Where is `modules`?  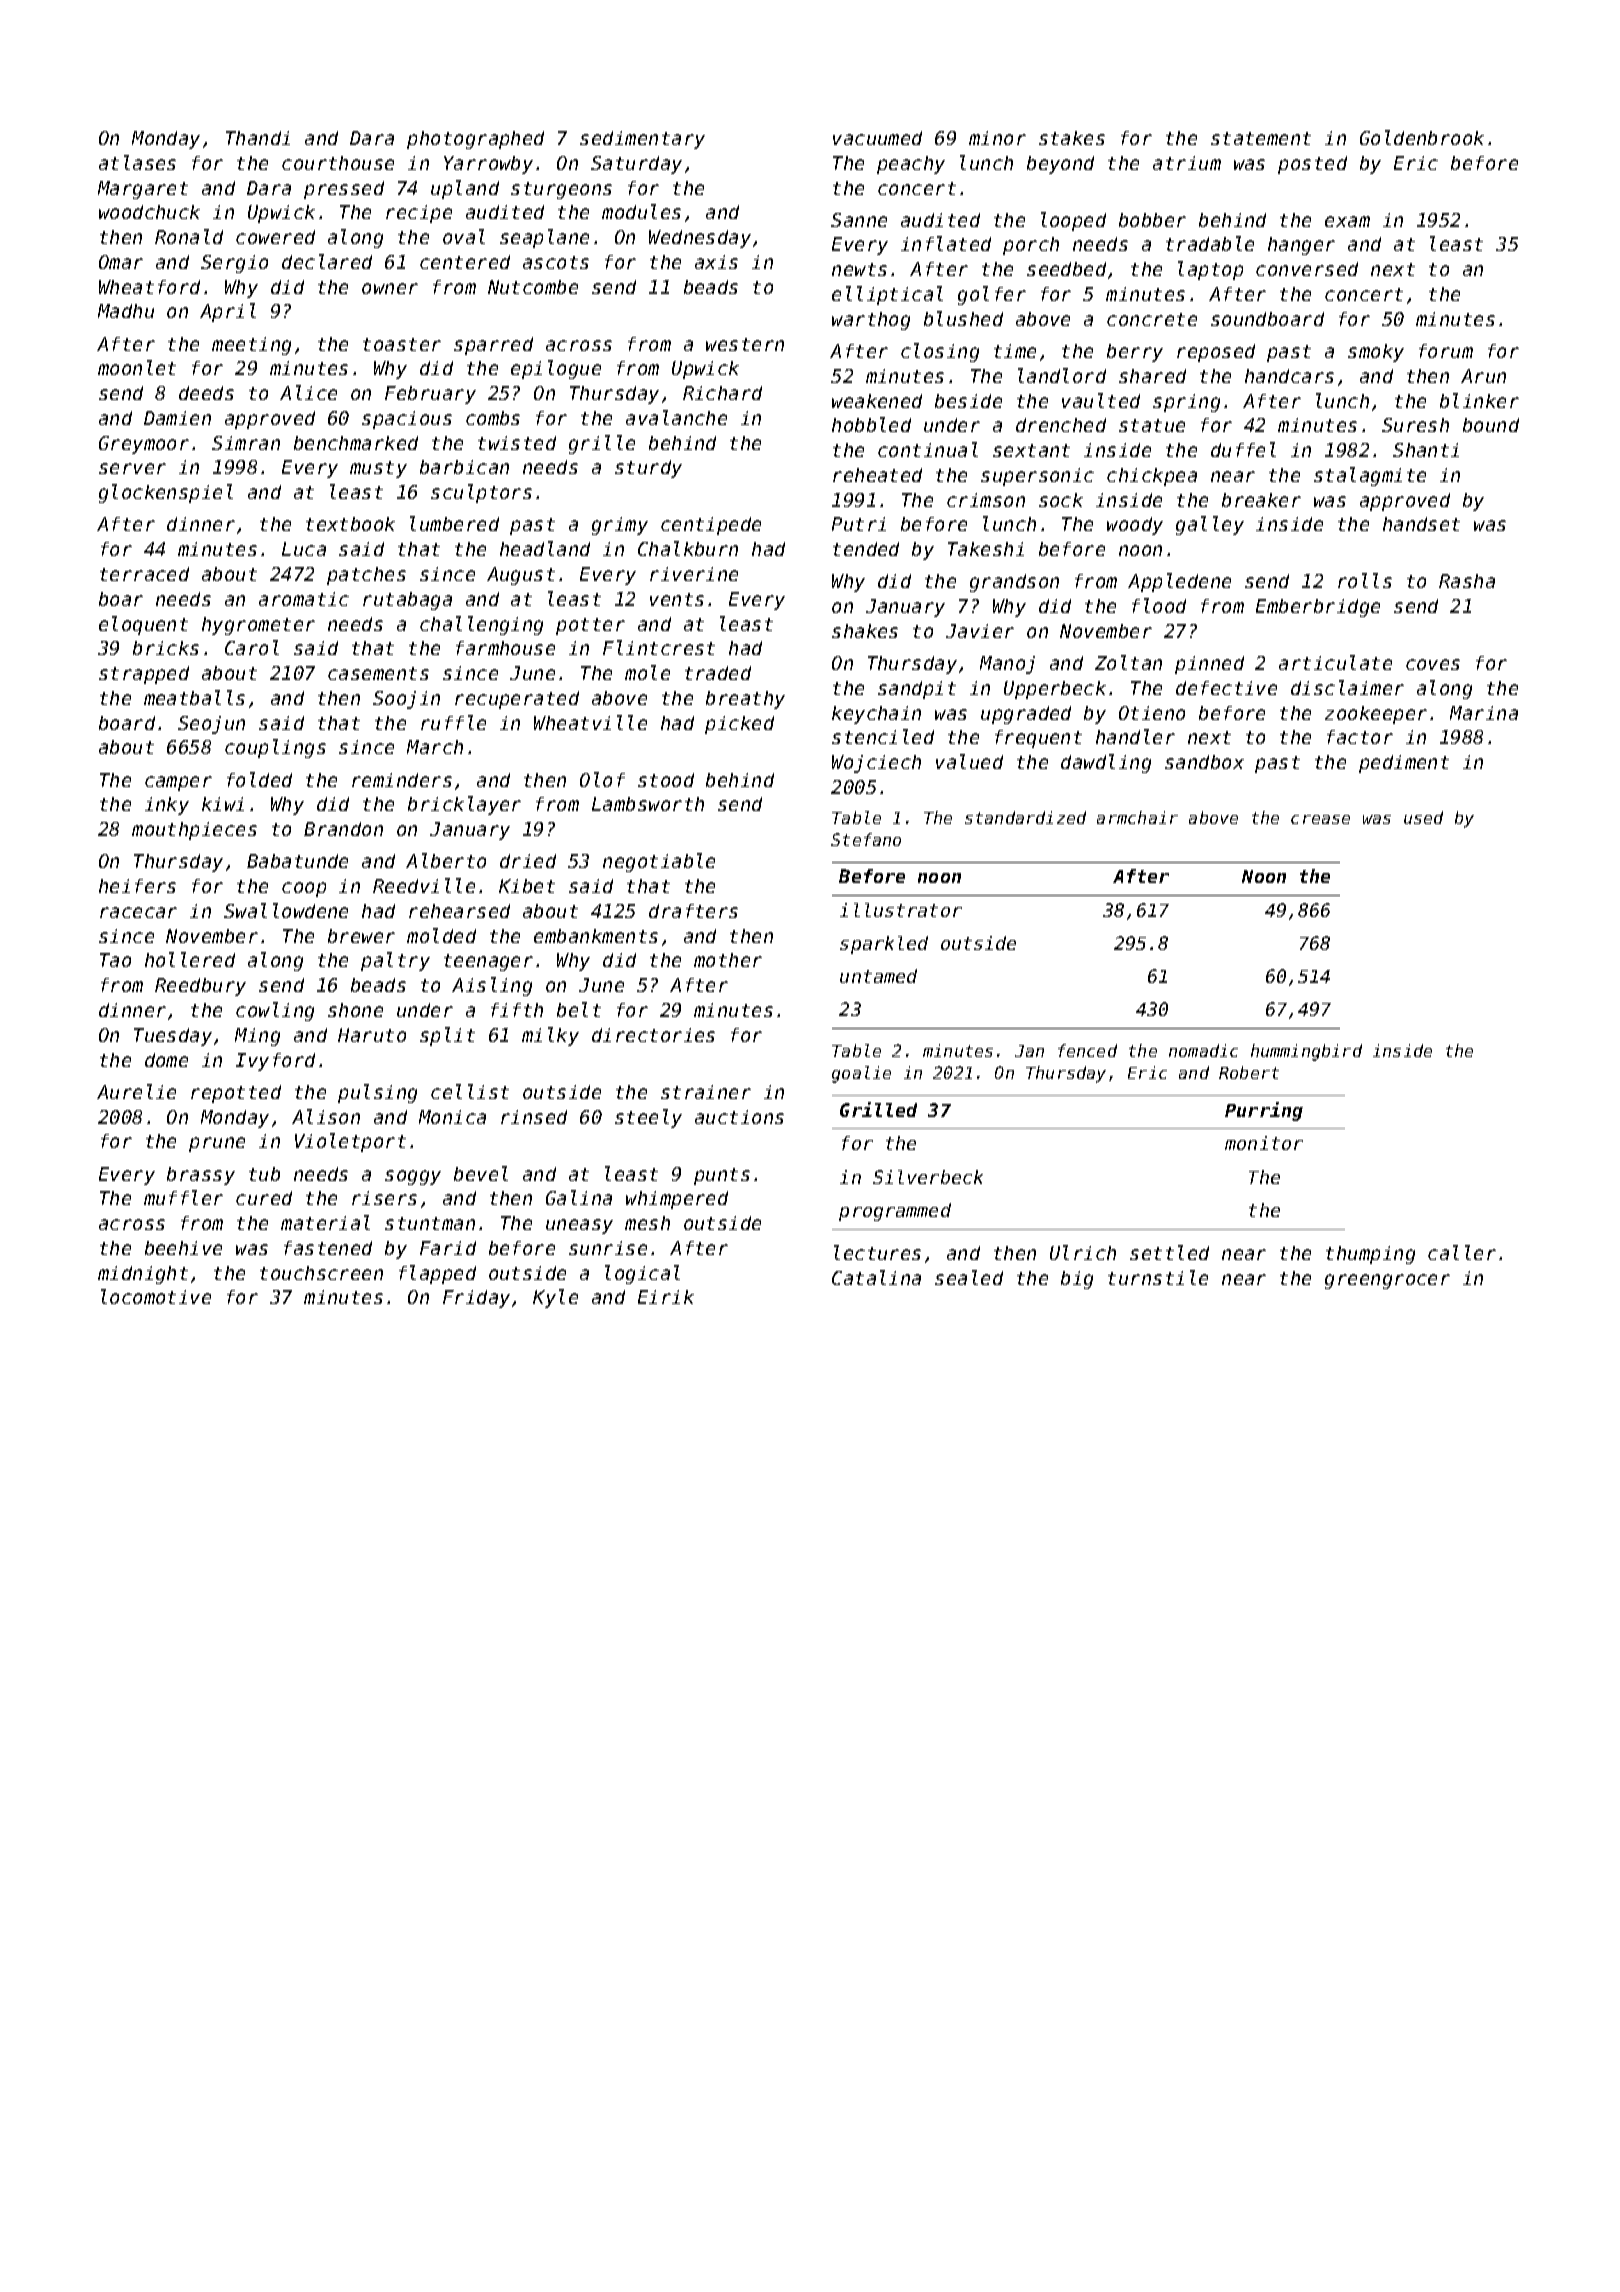 modules is located at coordinates (641, 211).
